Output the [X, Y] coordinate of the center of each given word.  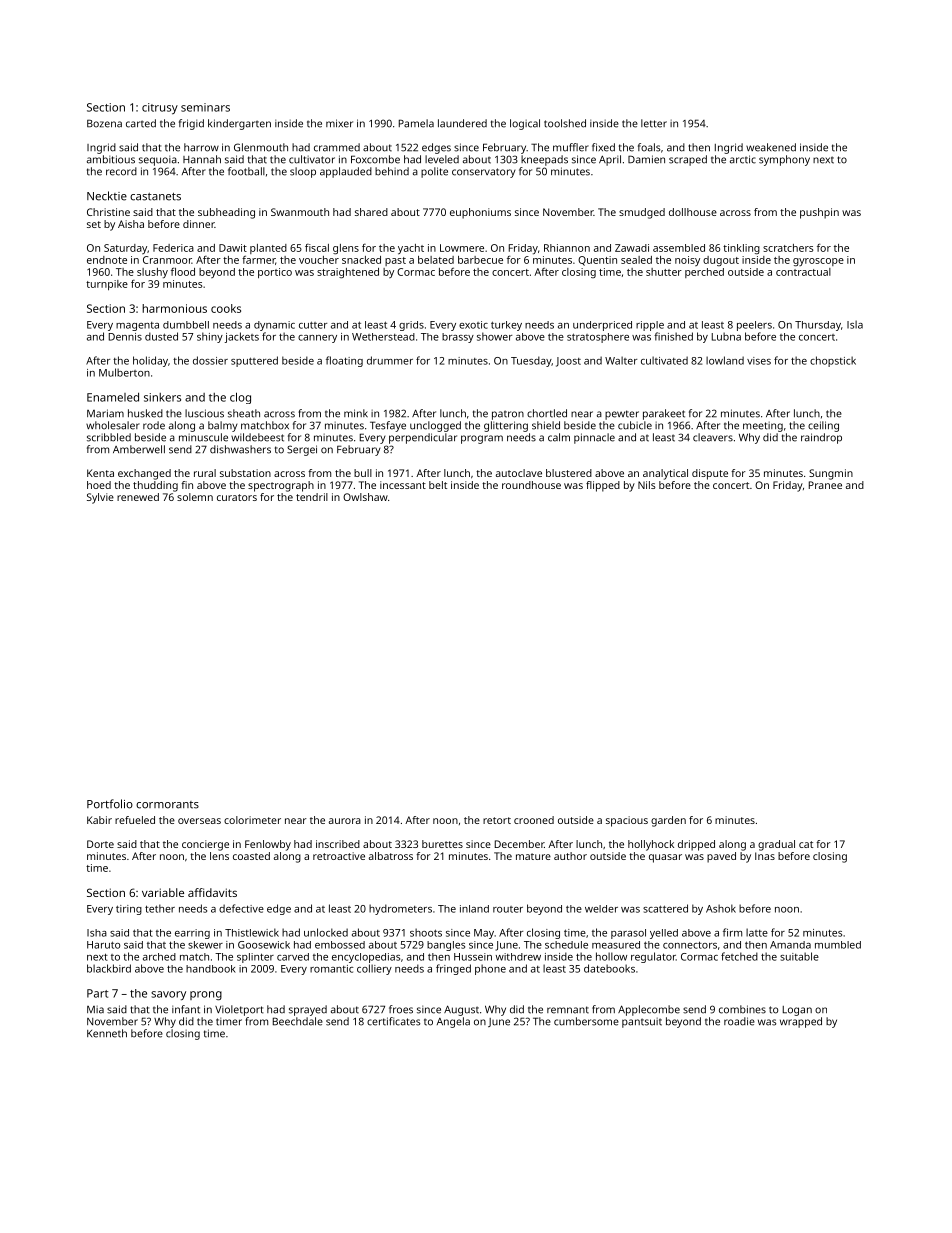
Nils [647, 485]
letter [654, 123]
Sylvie [100, 498]
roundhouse [531, 485]
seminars [205, 107]
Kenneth [107, 1033]
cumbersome [586, 1021]
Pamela [416, 123]
